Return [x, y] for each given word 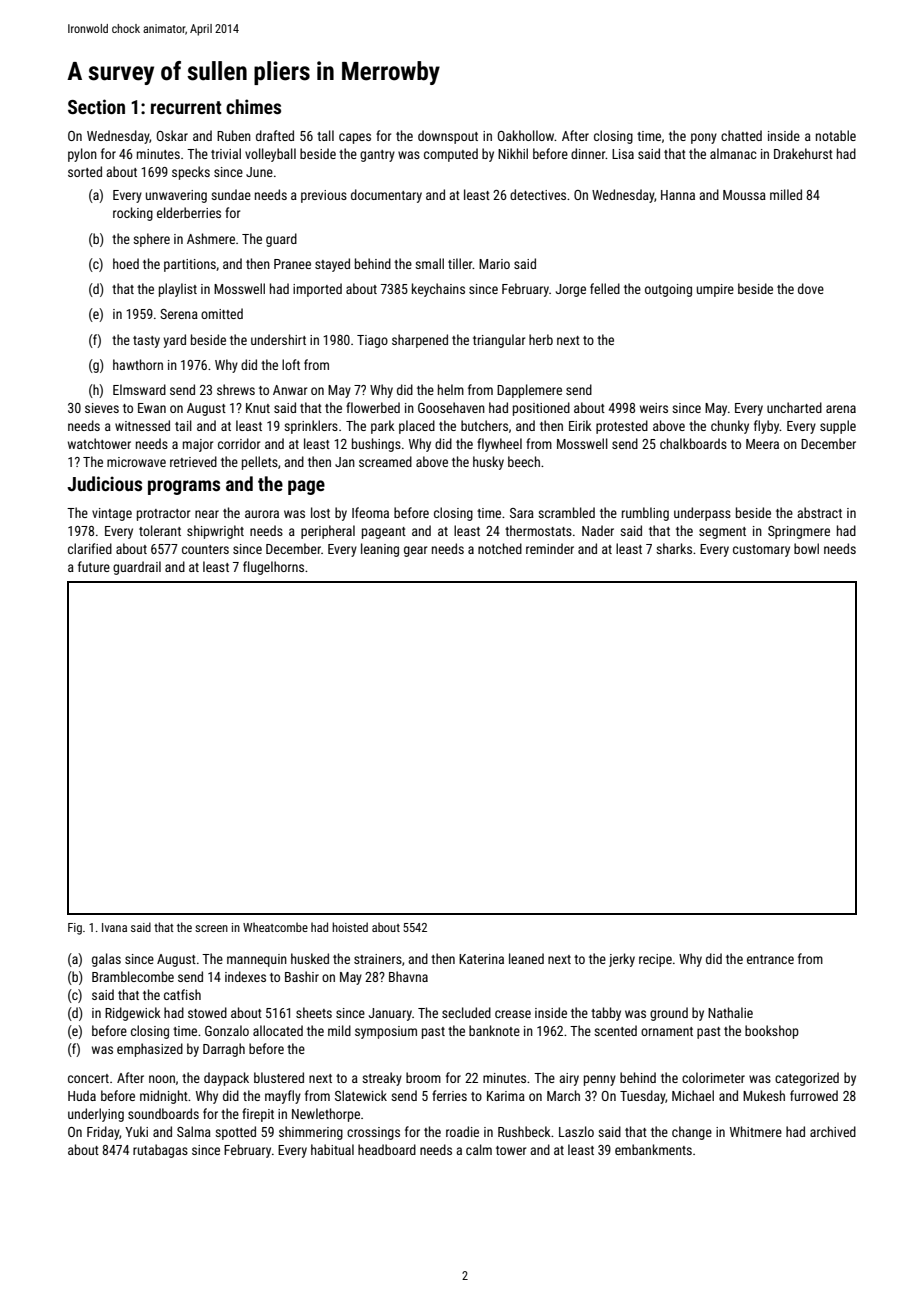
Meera [762, 444]
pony [704, 138]
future [94, 566]
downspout [448, 137]
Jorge [571, 290]
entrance [770, 959]
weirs [654, 408]
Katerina [481, 959]
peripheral [328, 532]
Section [96, 106]
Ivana [114, 927]
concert [88, 1078]
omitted [222, 313]
